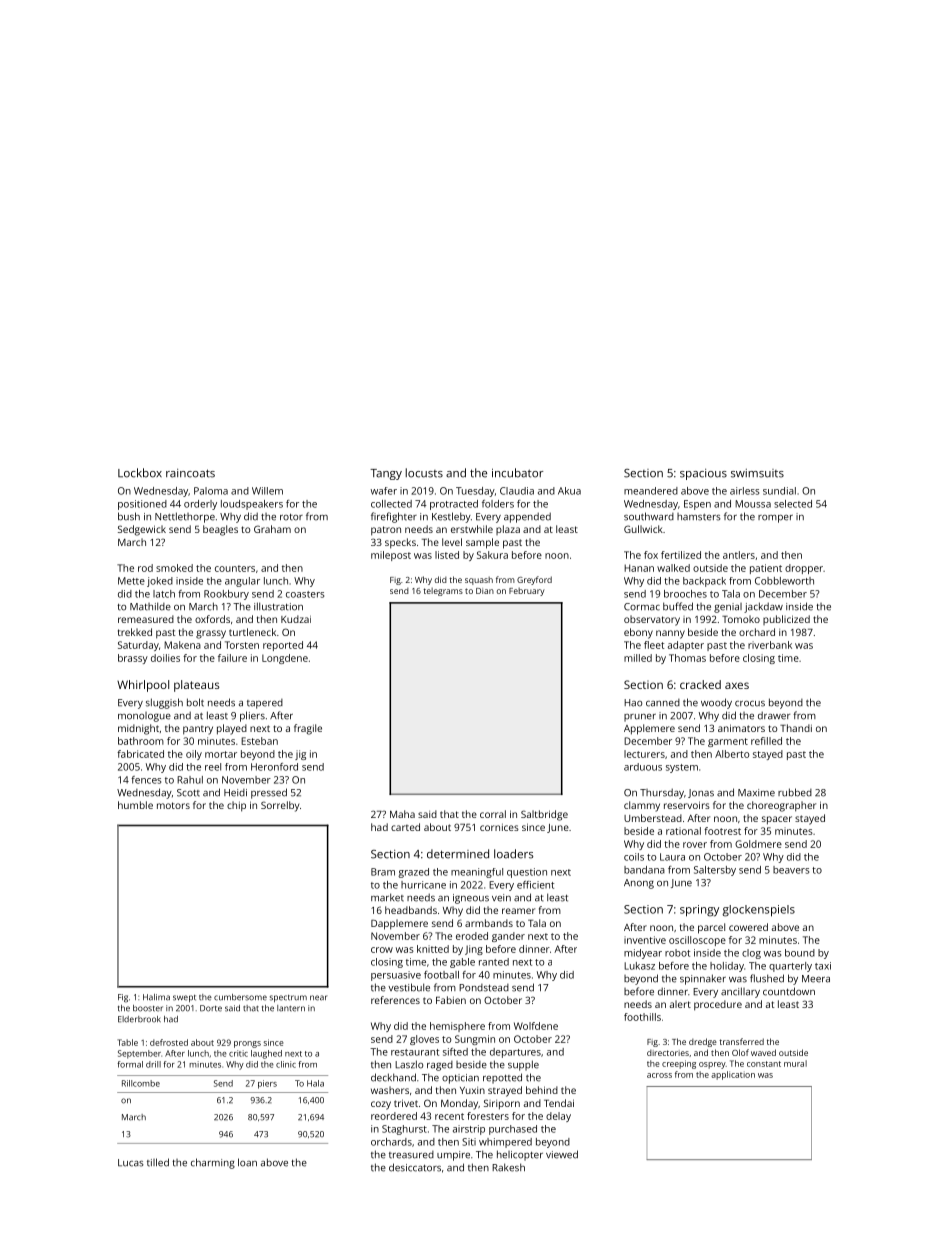 The image size is (952, 1233). What do you see at coordinates (220, 530) in the screenshot?
I see `beagles` at bounding box center [220, 530].
